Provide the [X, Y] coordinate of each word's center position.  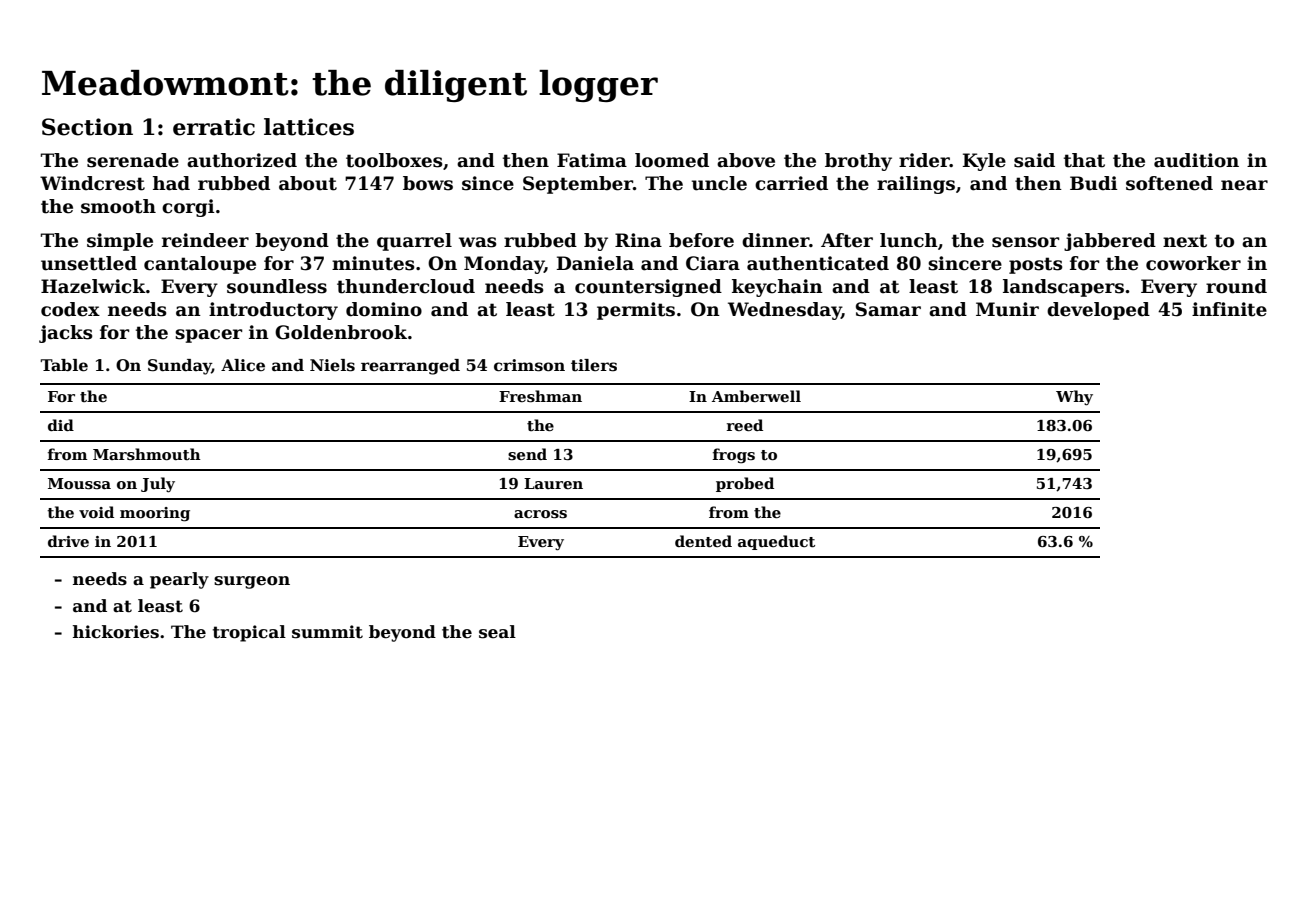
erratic [214, 127]
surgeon [252, 582]
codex [70, 309]
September [578, 185]
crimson [529, 365]
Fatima [592, 160]
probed [745, 484]
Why [1074, 398]
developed [1098, 311]
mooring [155, 514]
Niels [332, 365]
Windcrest [92, 183]
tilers [594, 365]
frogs [734, 456]
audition [1196, 160]
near [1244, 185]
